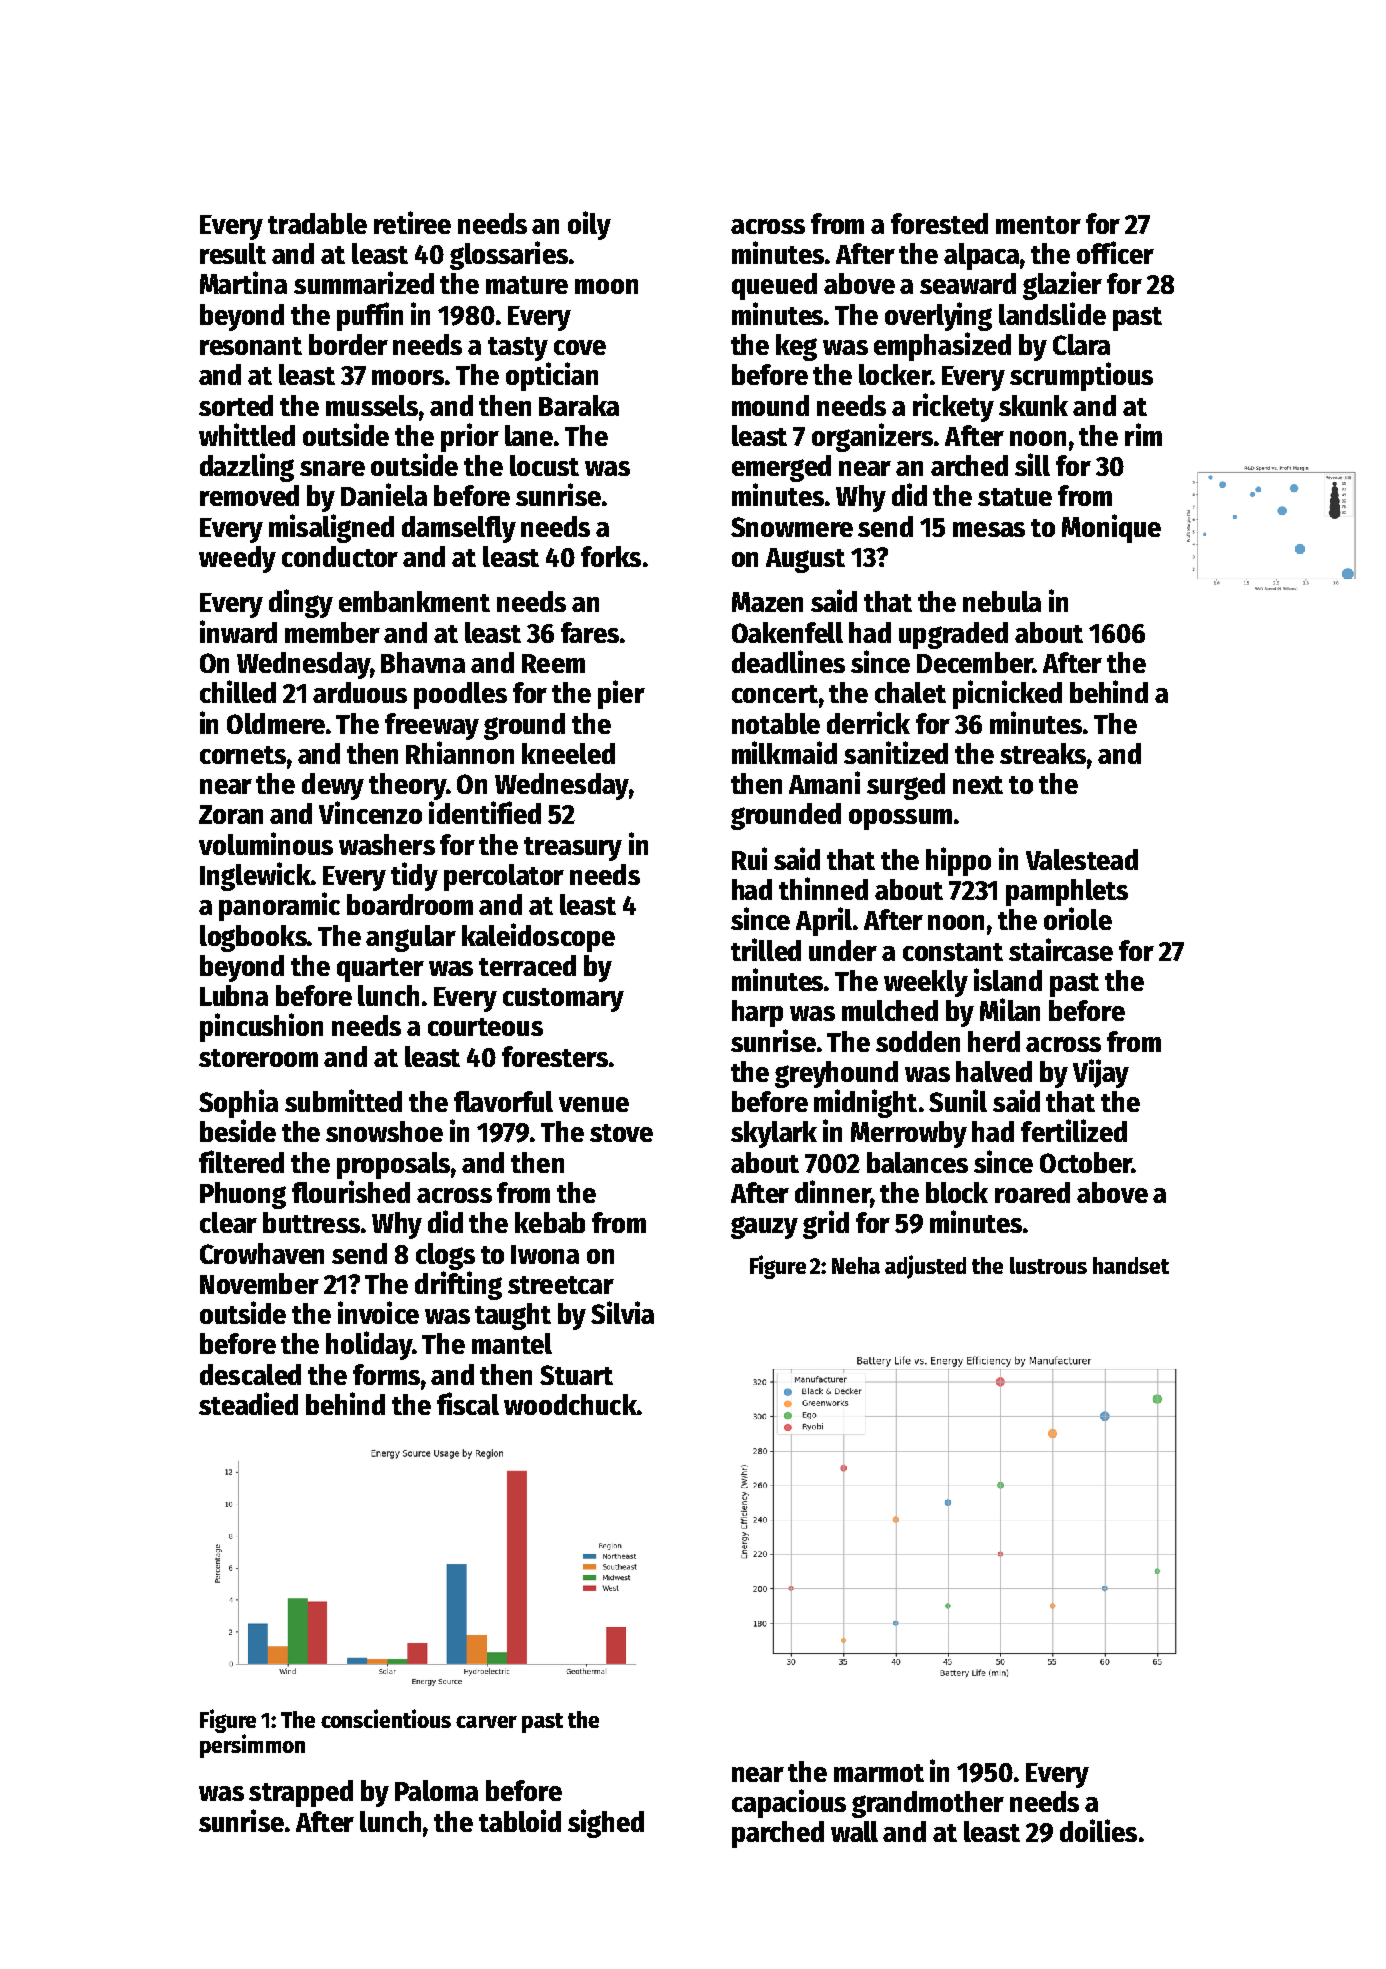 This screenshot has width=1386, height=1969. What do you see at coordinates (384, 1131) in the screenshot?
I see `snowshoe` at bounding box center [384, 1131].
